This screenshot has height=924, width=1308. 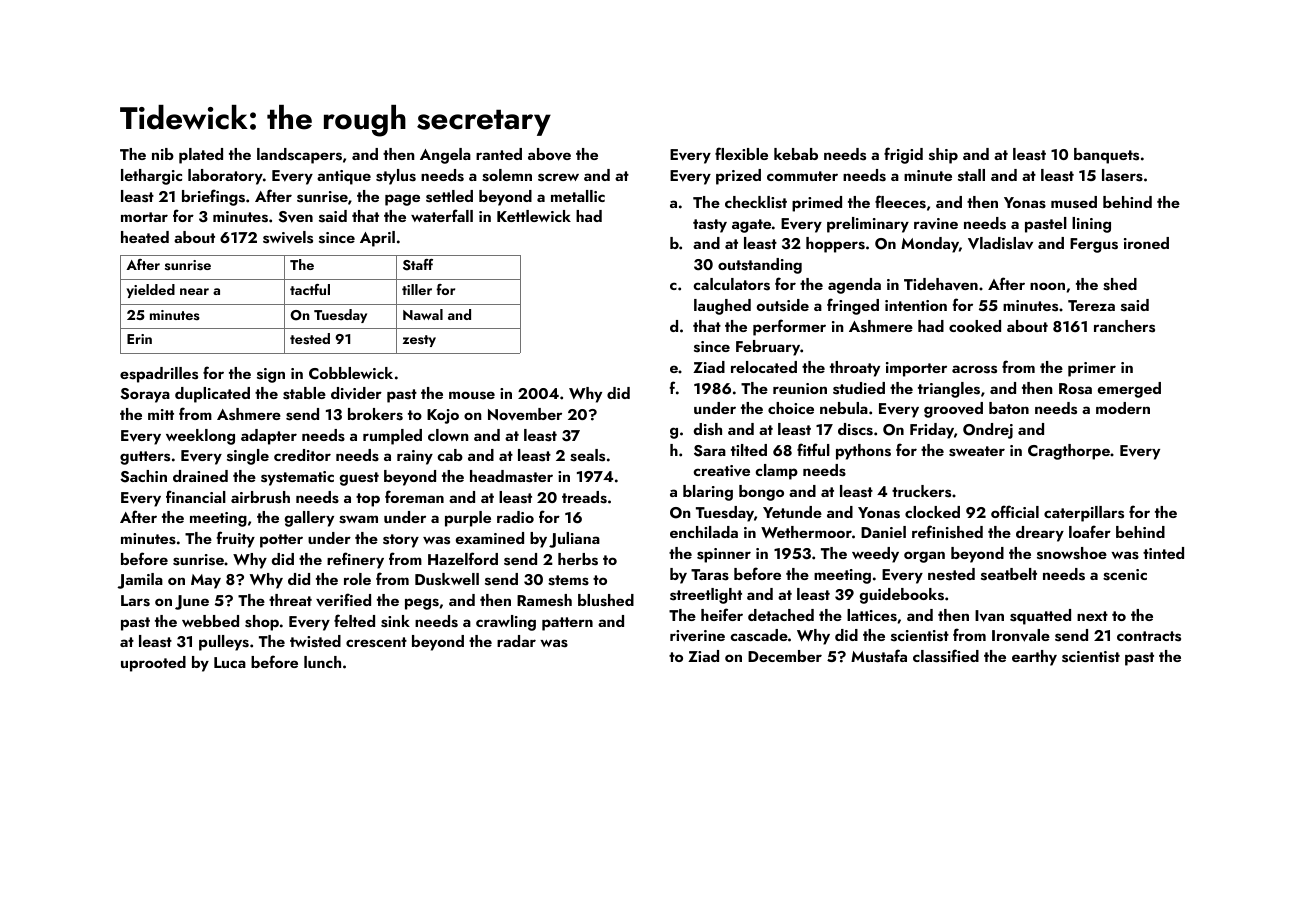 I want to click on fruity, so click(x=236, y=539).
